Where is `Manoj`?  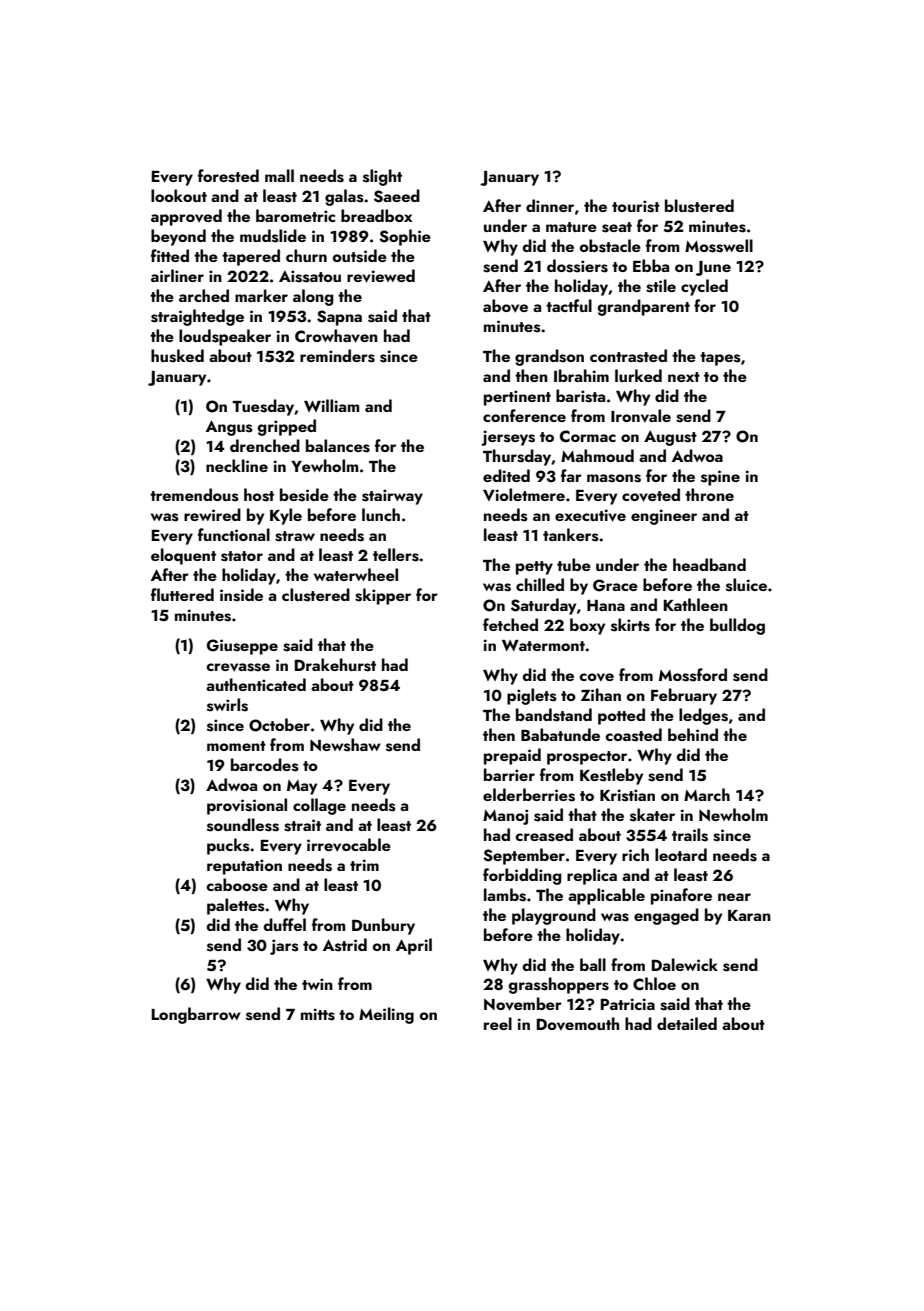 Manoj is located at coordinates (505, 817).
